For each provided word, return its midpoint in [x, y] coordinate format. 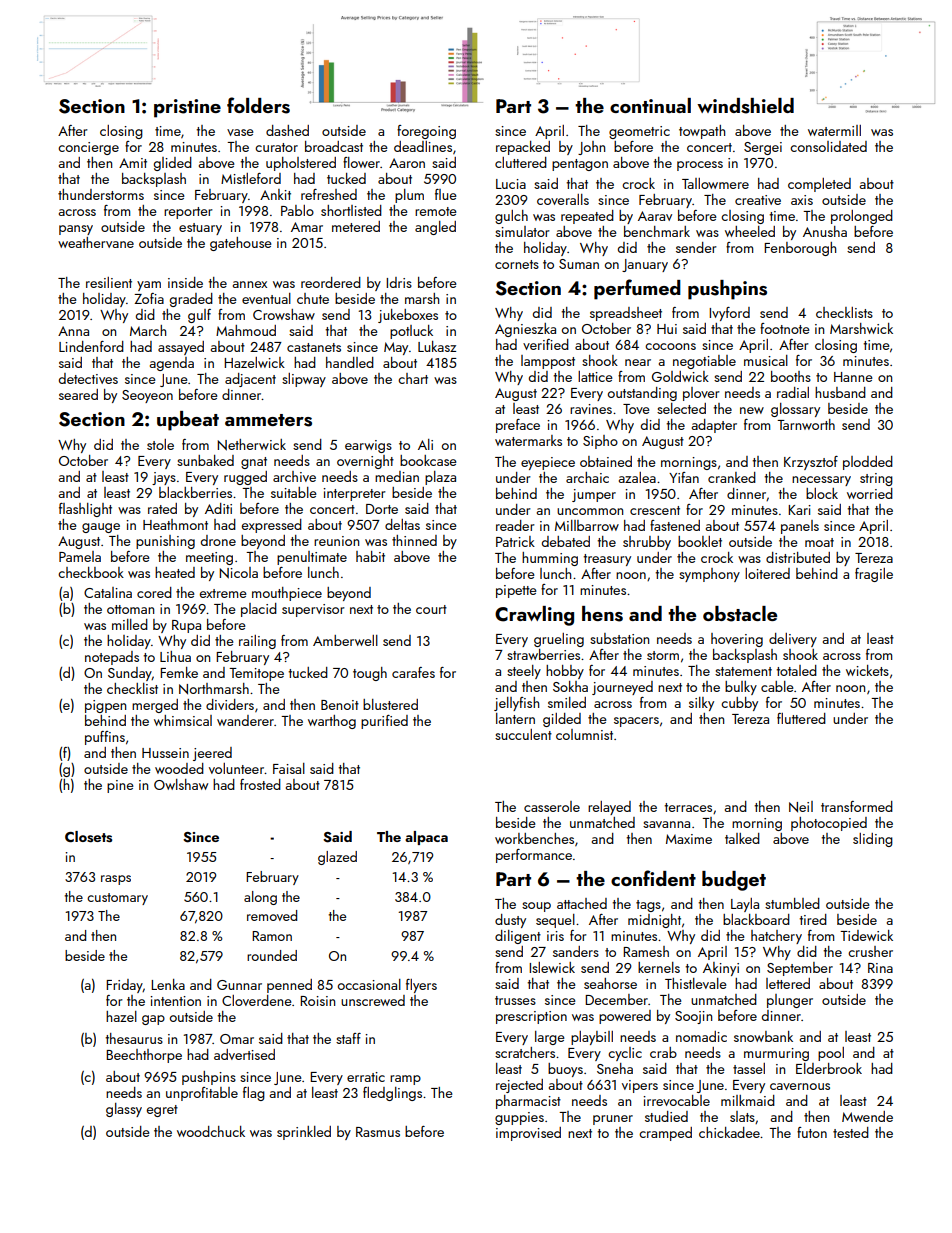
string [876, 479]
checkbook [91, 572]
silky [701, 704]
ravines [591, 409]
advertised [244, 1054]
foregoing [426, 132]
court [431, 609]
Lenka [168, 984]
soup [536, 907]
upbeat [188, 421]
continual [650, 105]
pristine [187, 108]
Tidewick [866, 935]
